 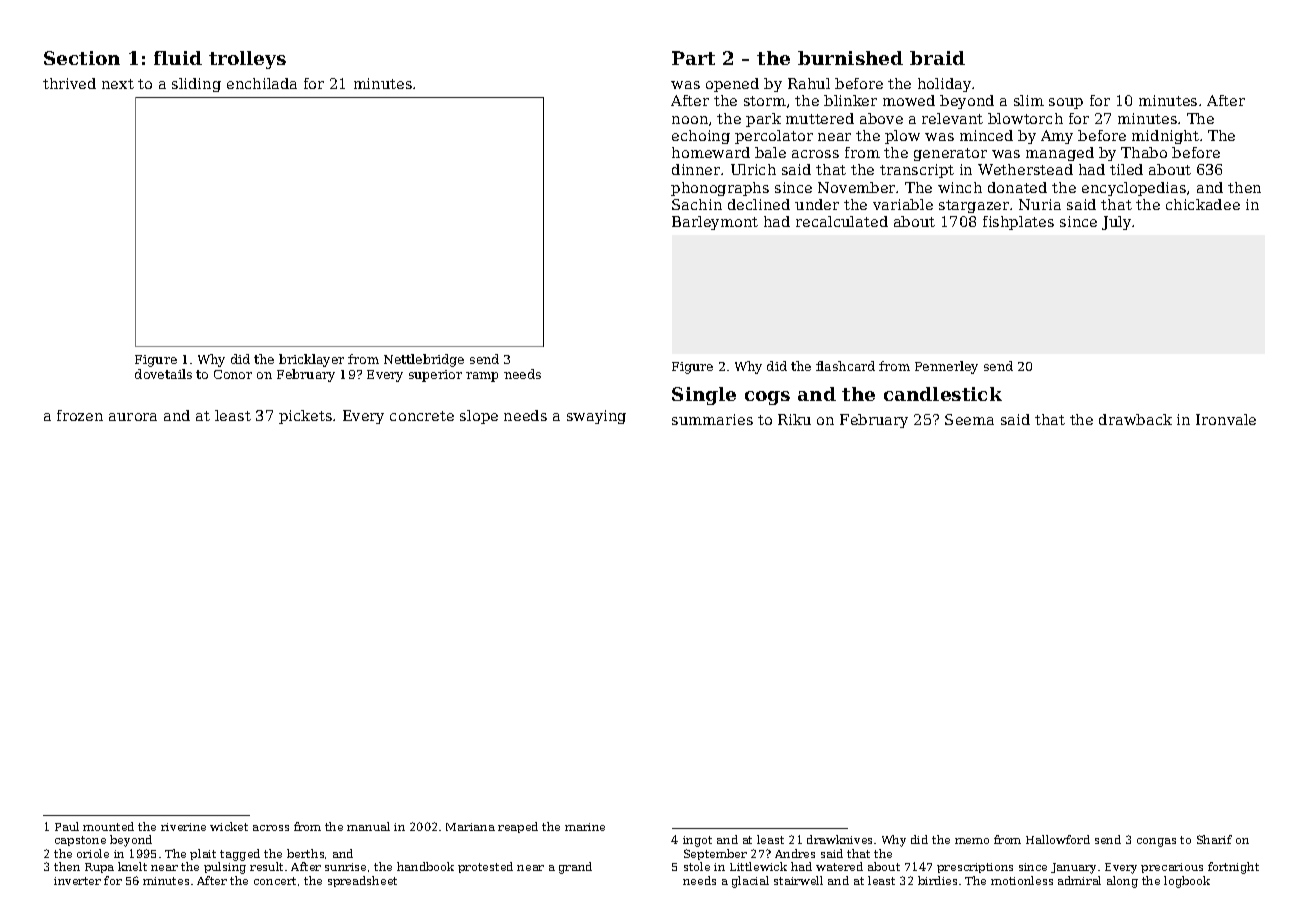 What do you see at coordinates (305, 417) in the document?
I see `pickets` at bounding box center [305, 417].
